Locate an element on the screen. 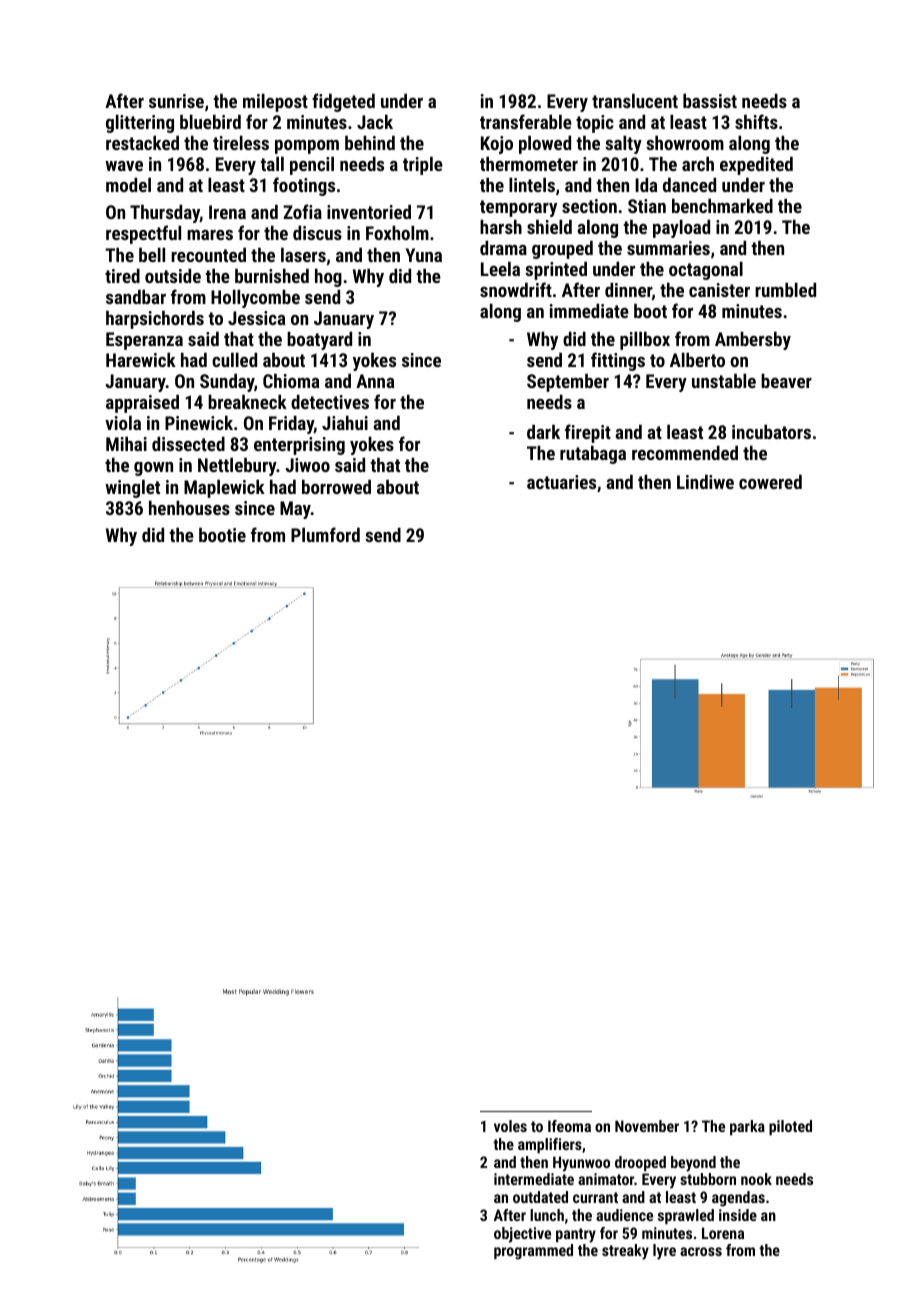 The width and height of the screenshot is (924, 1314). Pinewick is located at coordinates (199, 422).
